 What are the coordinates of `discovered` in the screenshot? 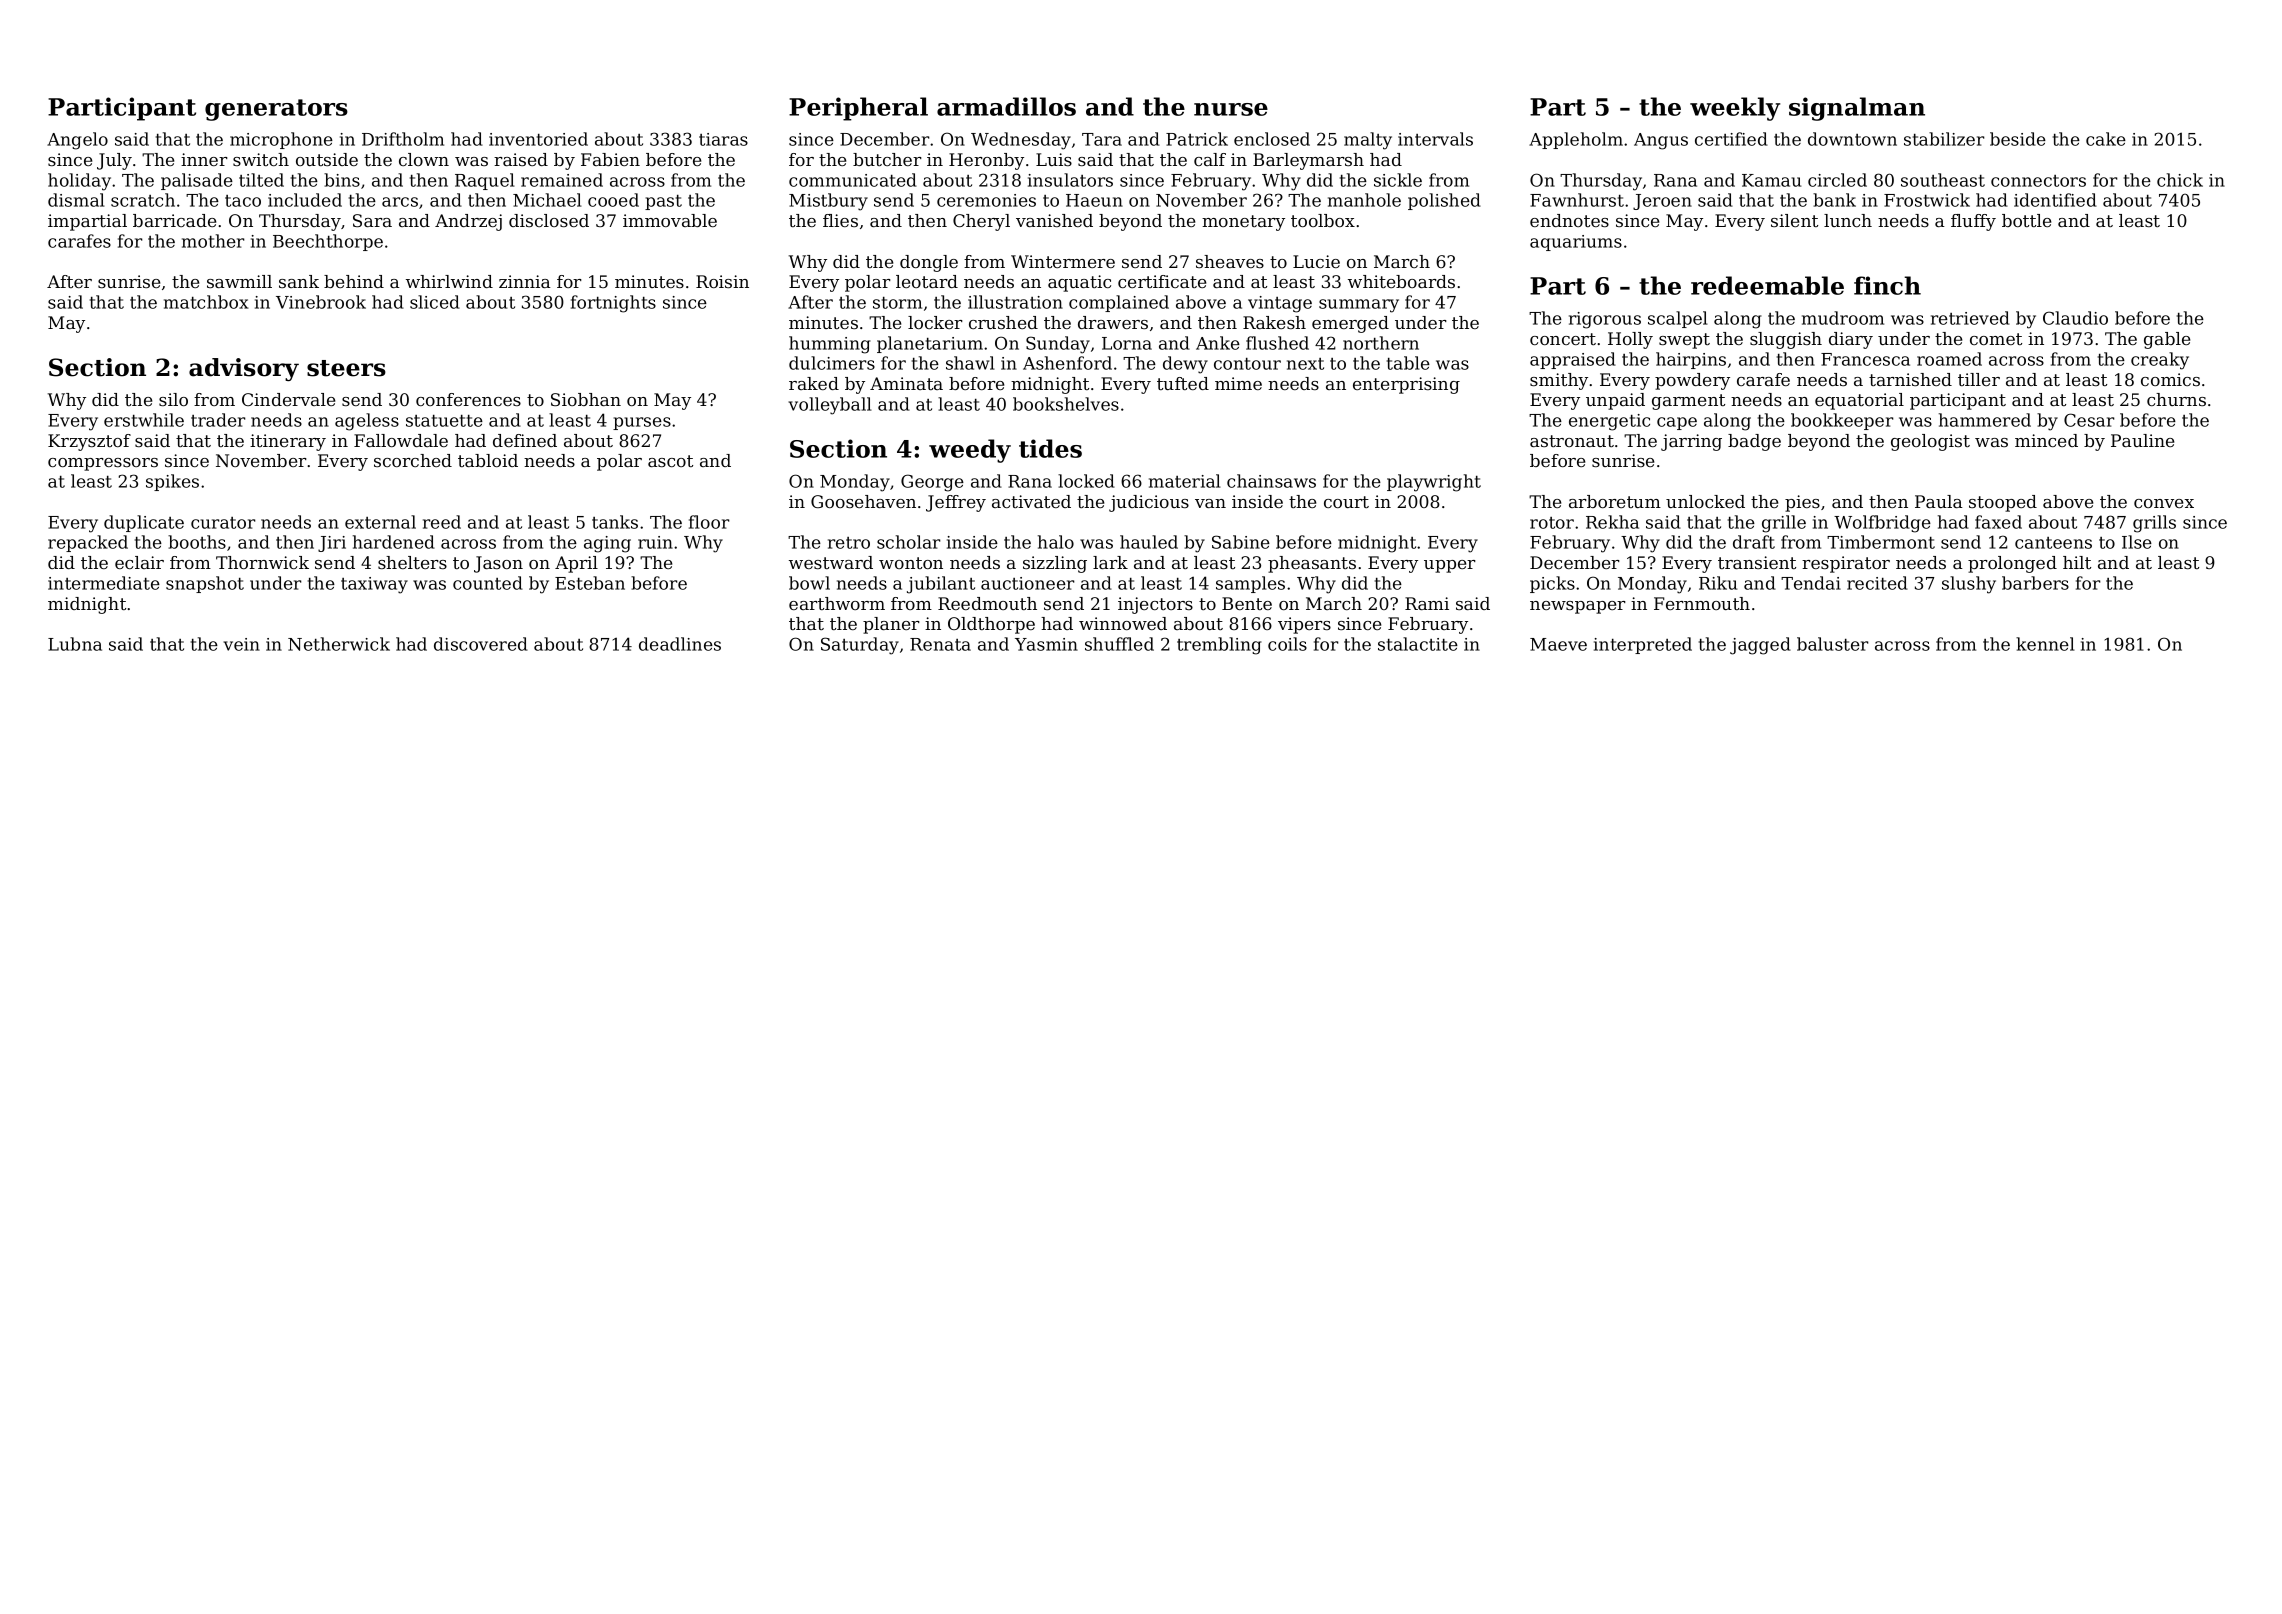 It's located at (481, 644).
